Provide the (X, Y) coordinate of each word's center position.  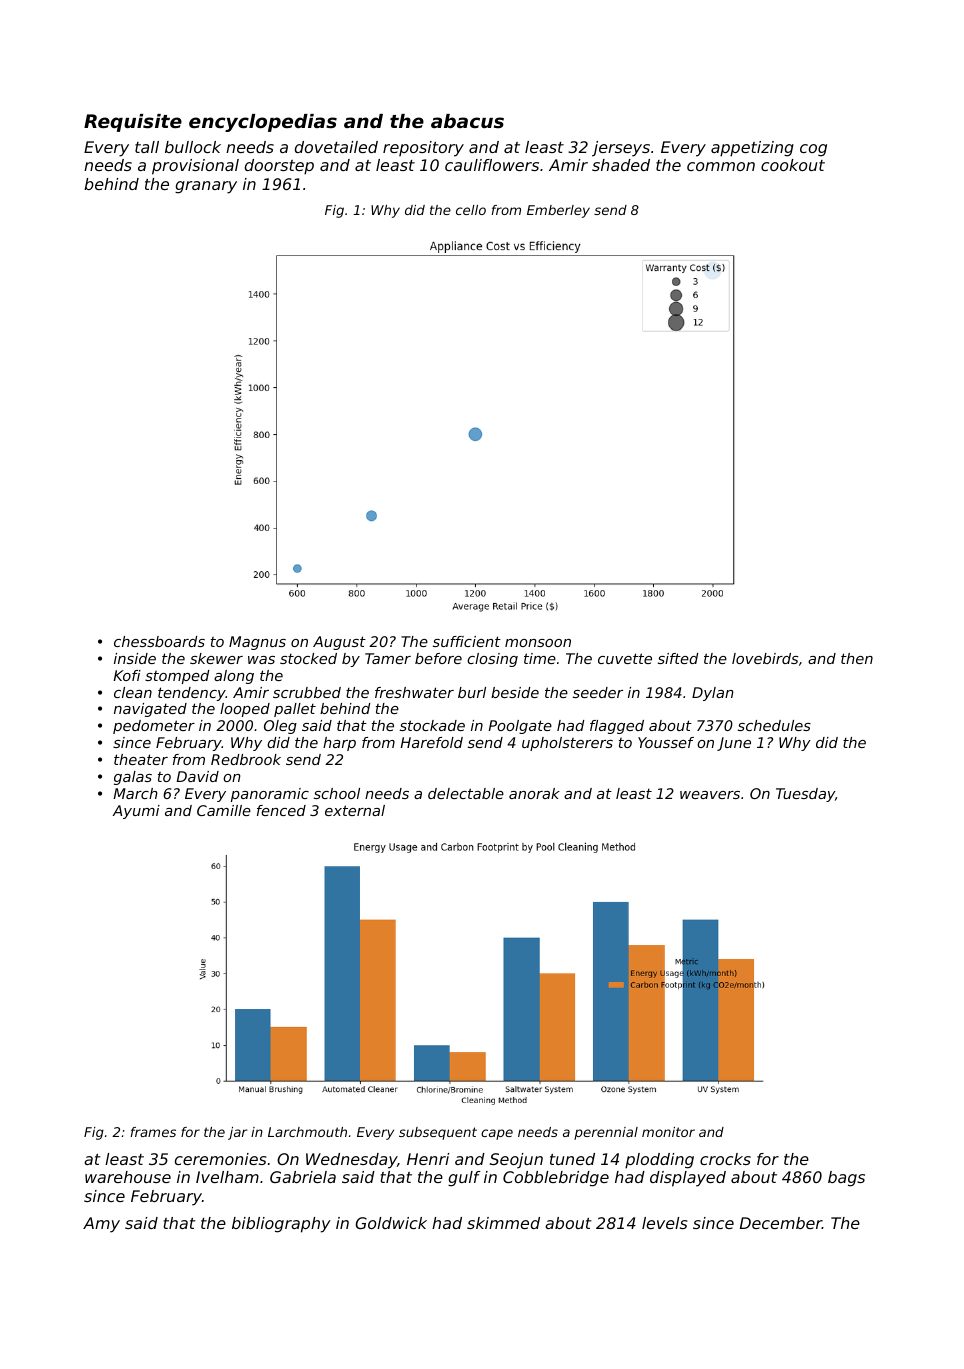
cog (813, 150)
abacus (467, 121)
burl (472, 692)
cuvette (625, 658)
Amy (101, 1225)
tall (147, 147)
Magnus (257, 643)
